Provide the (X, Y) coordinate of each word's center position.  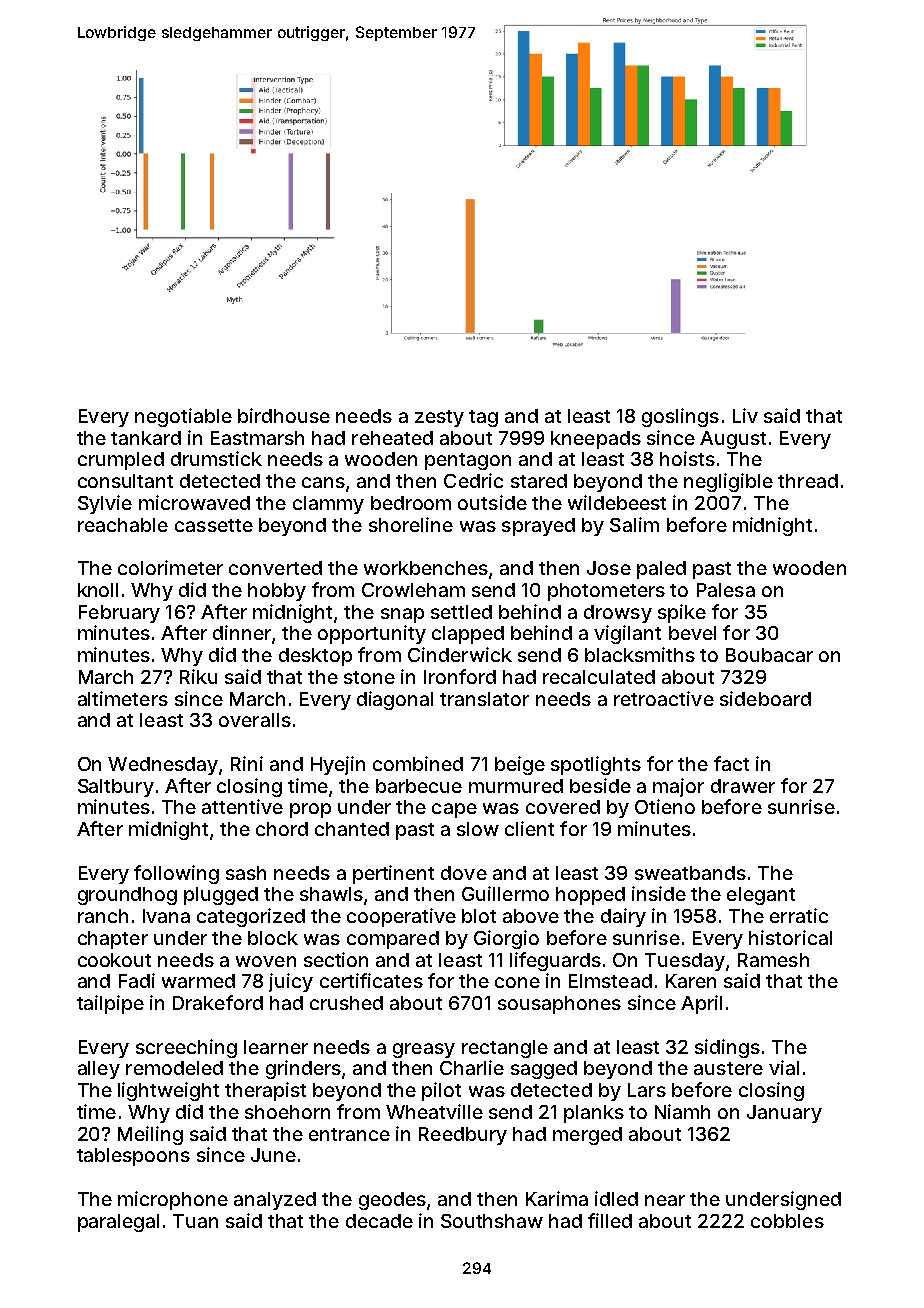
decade (379, 1221)
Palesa (726, 590)
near (665, 1200)
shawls (331, 894)
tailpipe (110, 1004)
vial (784, 1067)
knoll (98, 590)
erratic (799, 915)
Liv (745, 415)
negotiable (183, 417)
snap (402, 615)
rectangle (505, 1049)
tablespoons (133, 1157)
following (176, 874)
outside (492, 502)
